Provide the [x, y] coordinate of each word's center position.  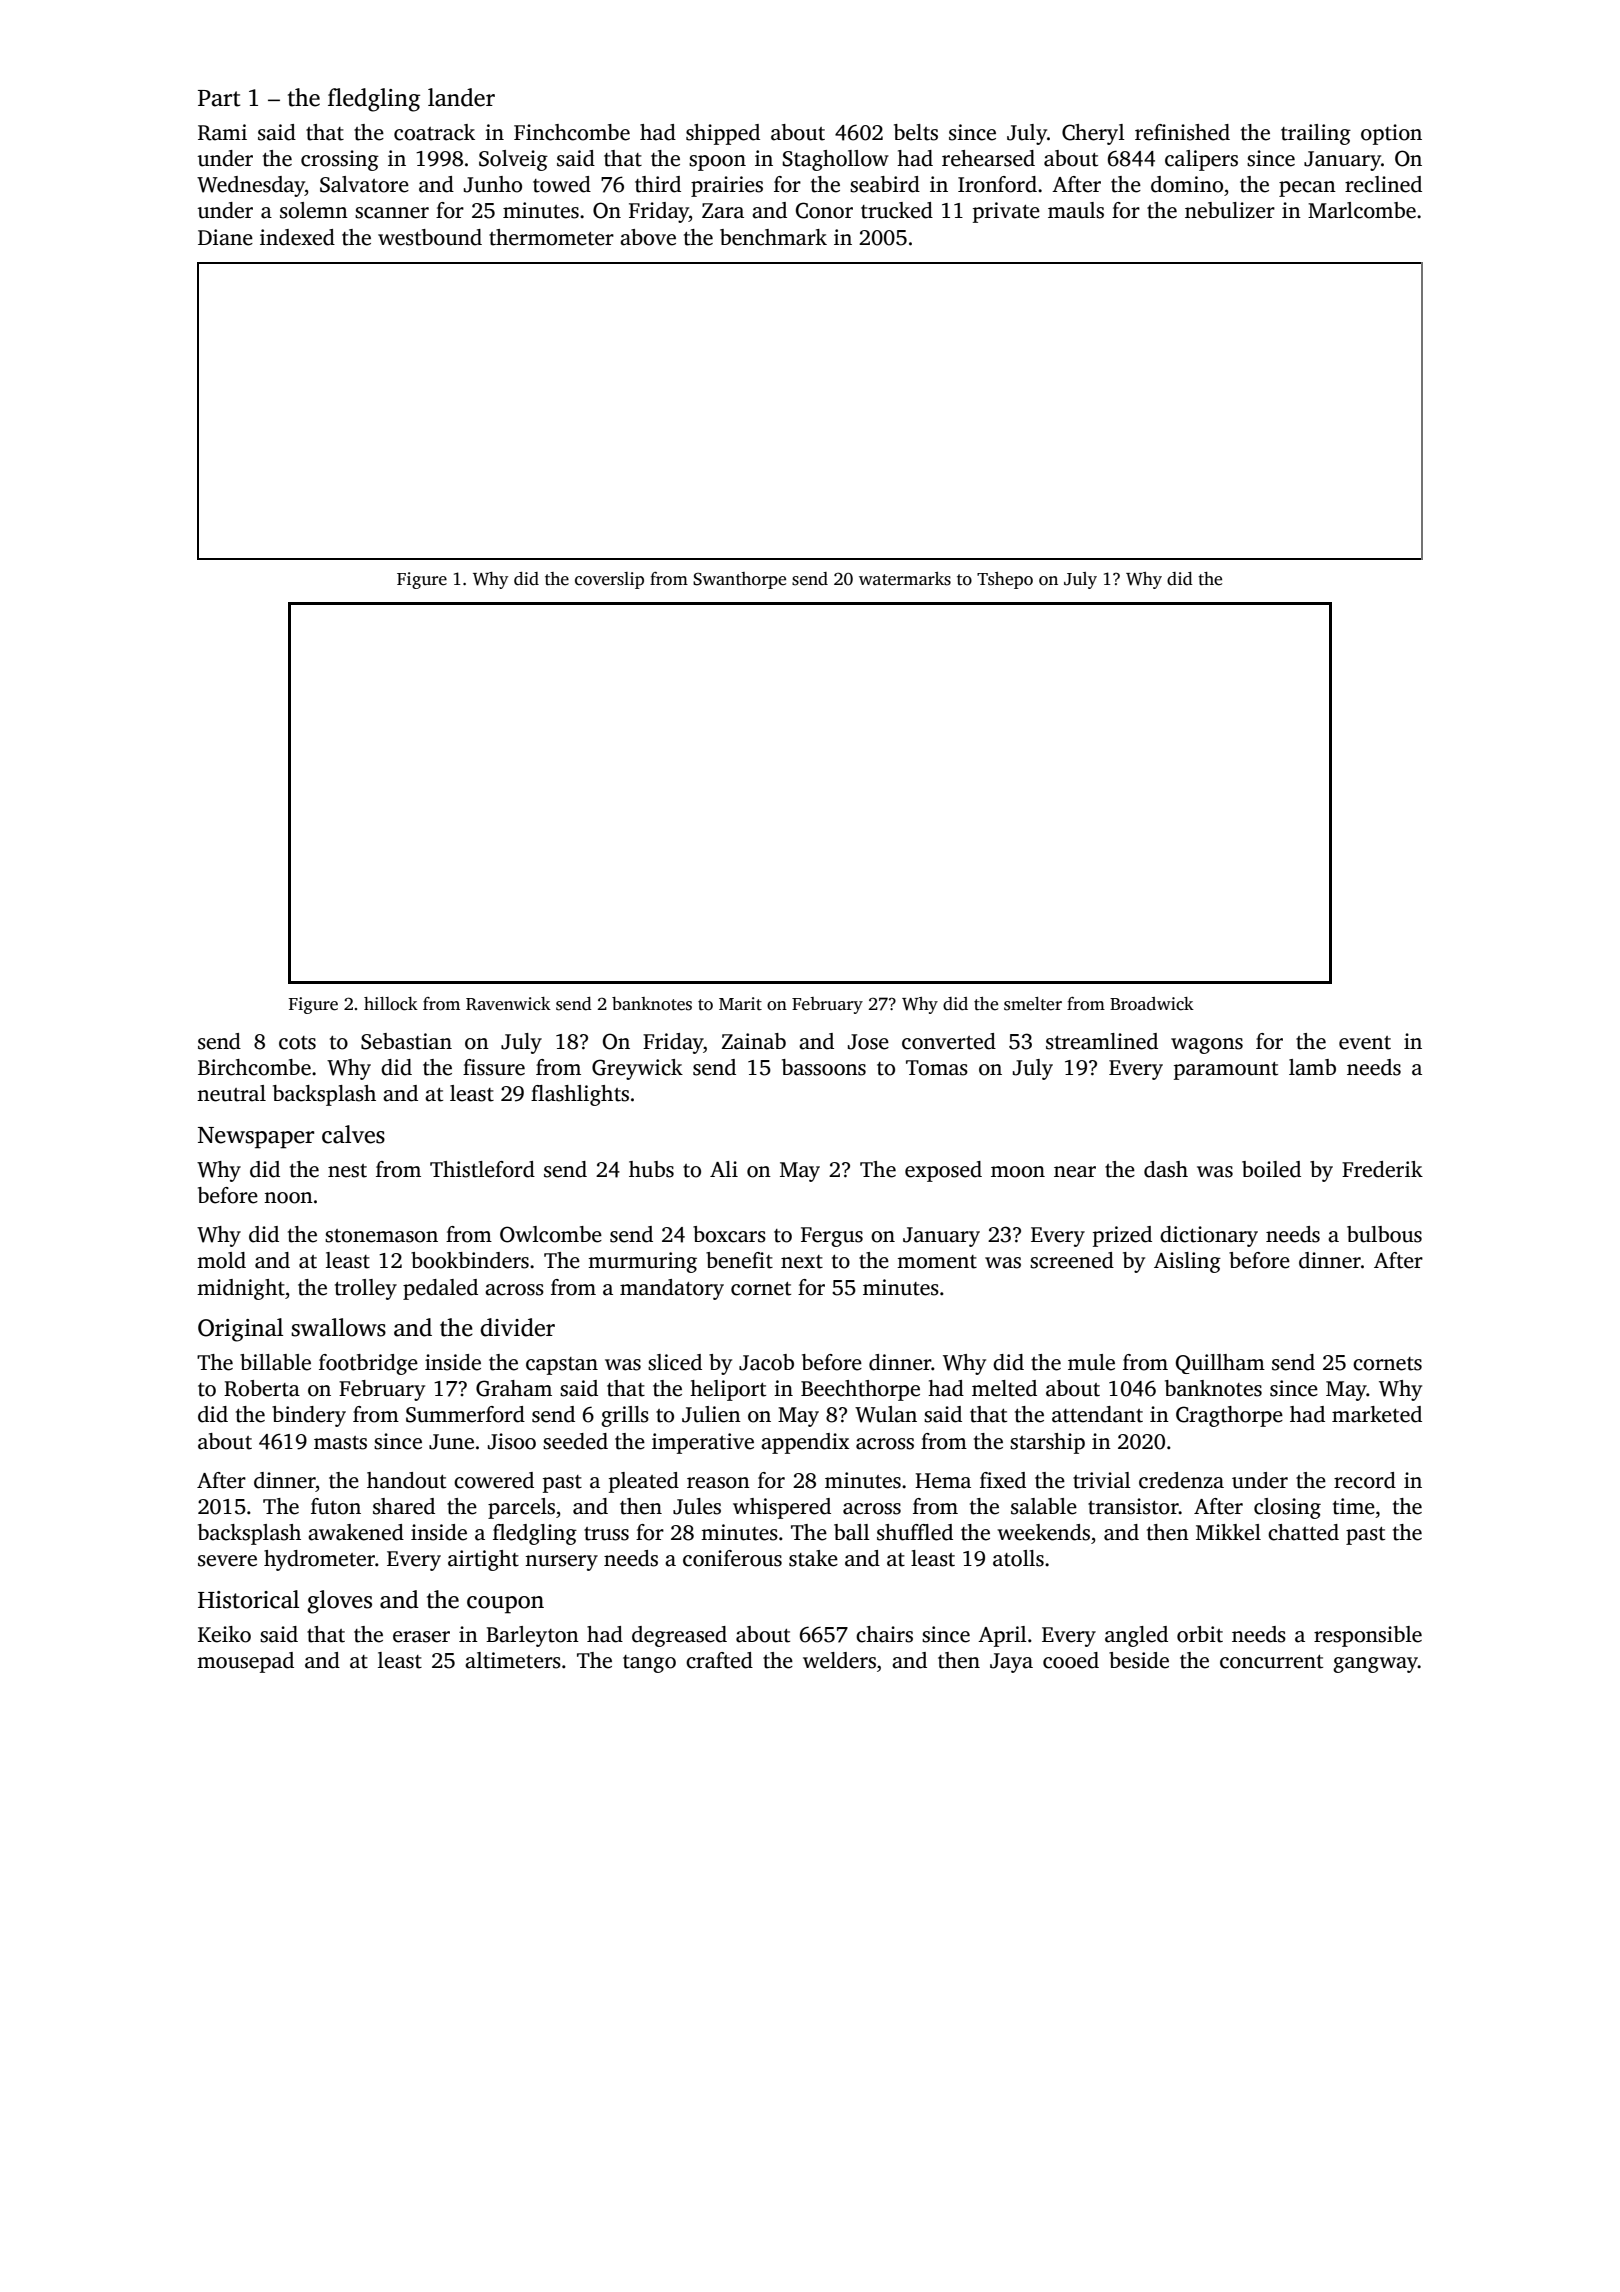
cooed [1071, 1660]
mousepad [245, 1662]
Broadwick [1152, 1004]
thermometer [551, 237]
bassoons [824, 1067]
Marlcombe [1362, 210]
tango [649, 1664]
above [648, 237]
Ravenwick [508, 1004]
